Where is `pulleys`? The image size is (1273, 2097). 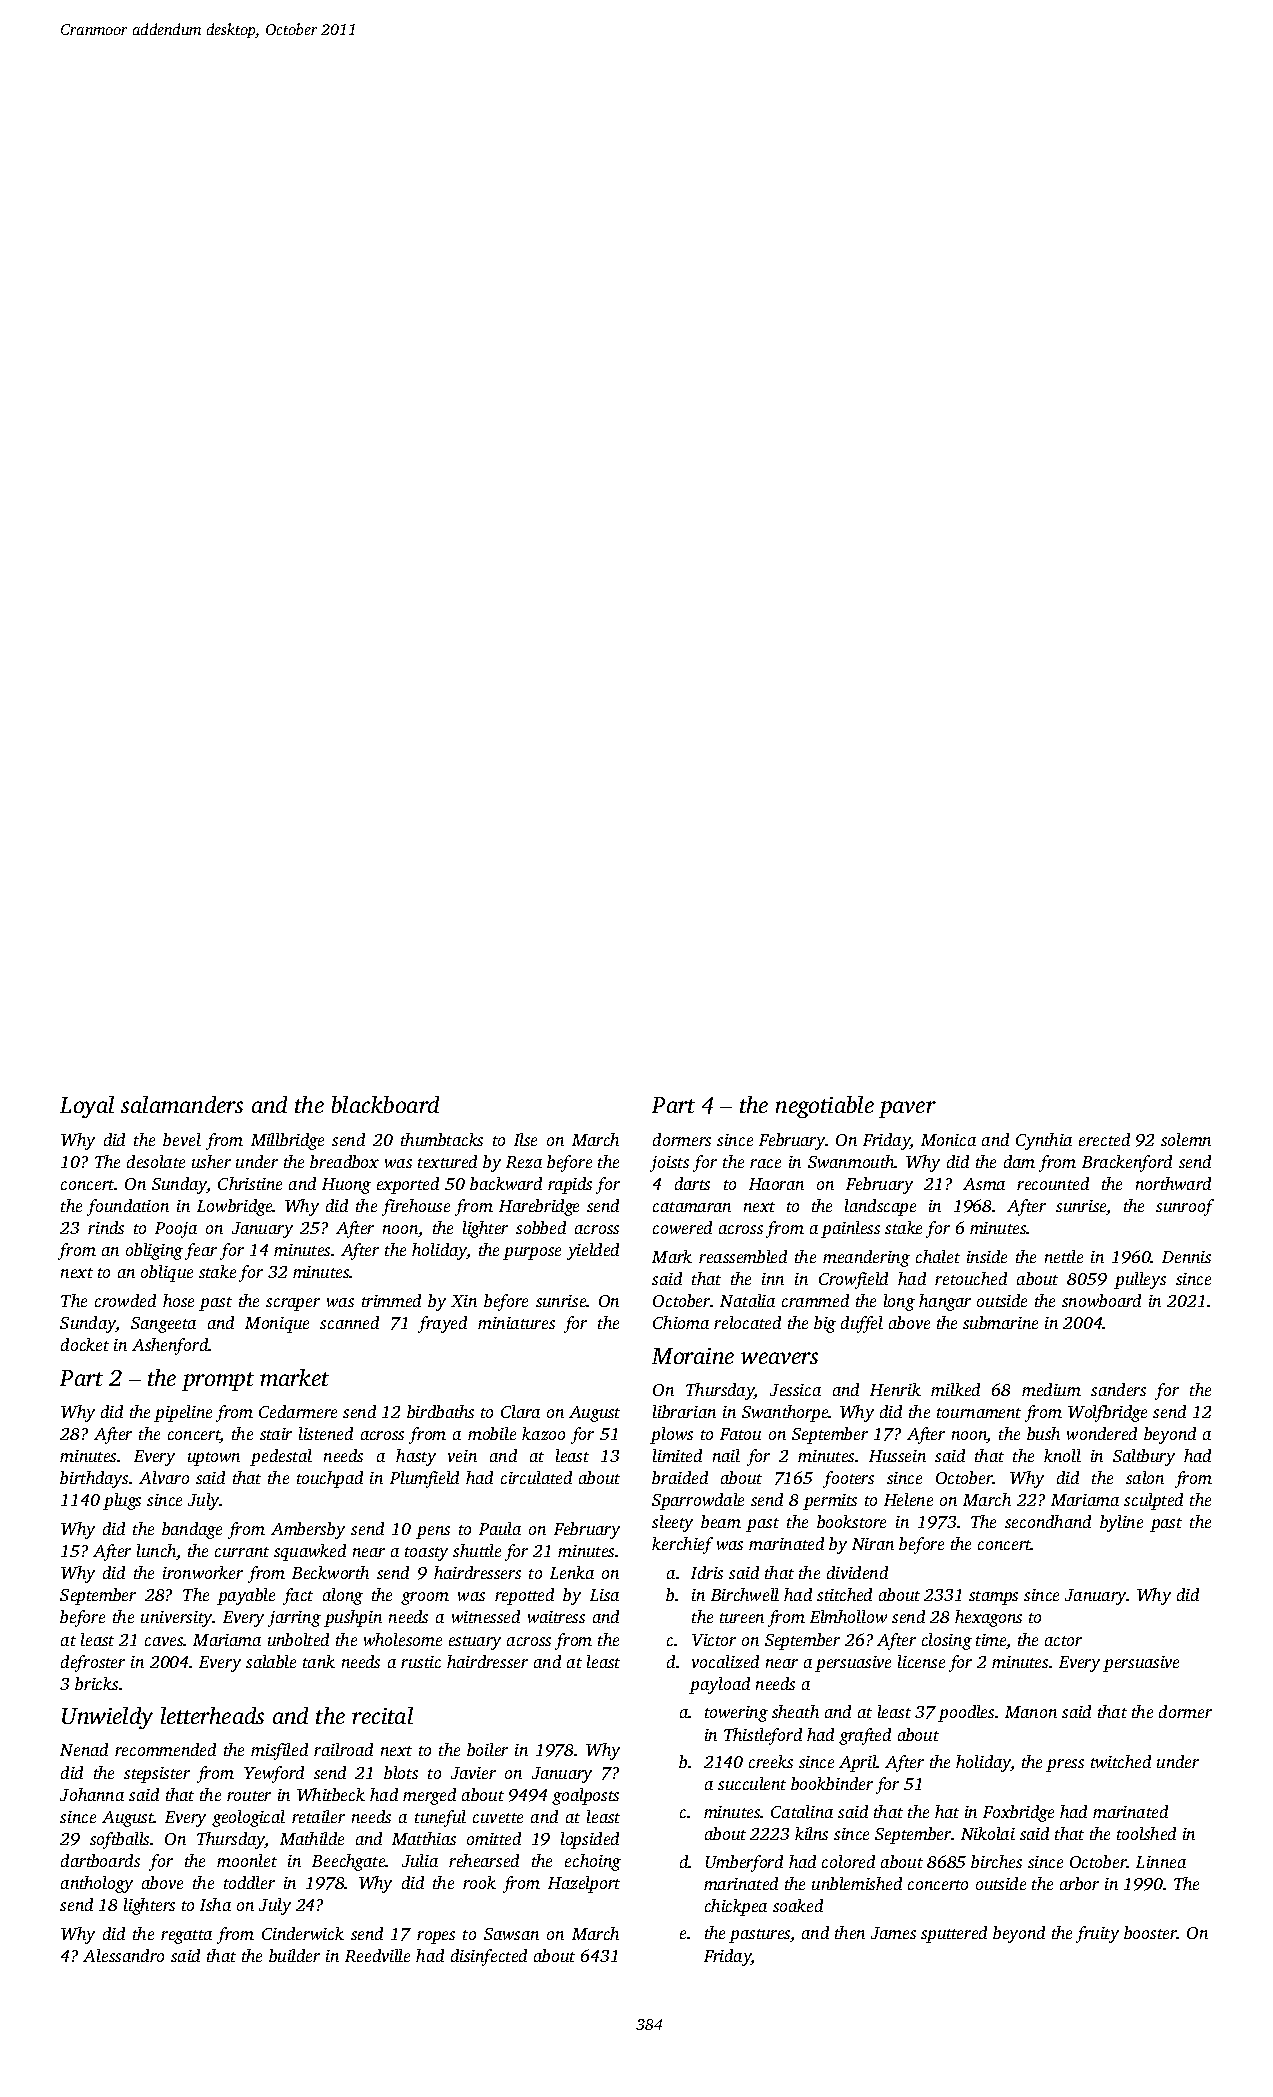 pulleys is located at coordinates (1140, 1280).
